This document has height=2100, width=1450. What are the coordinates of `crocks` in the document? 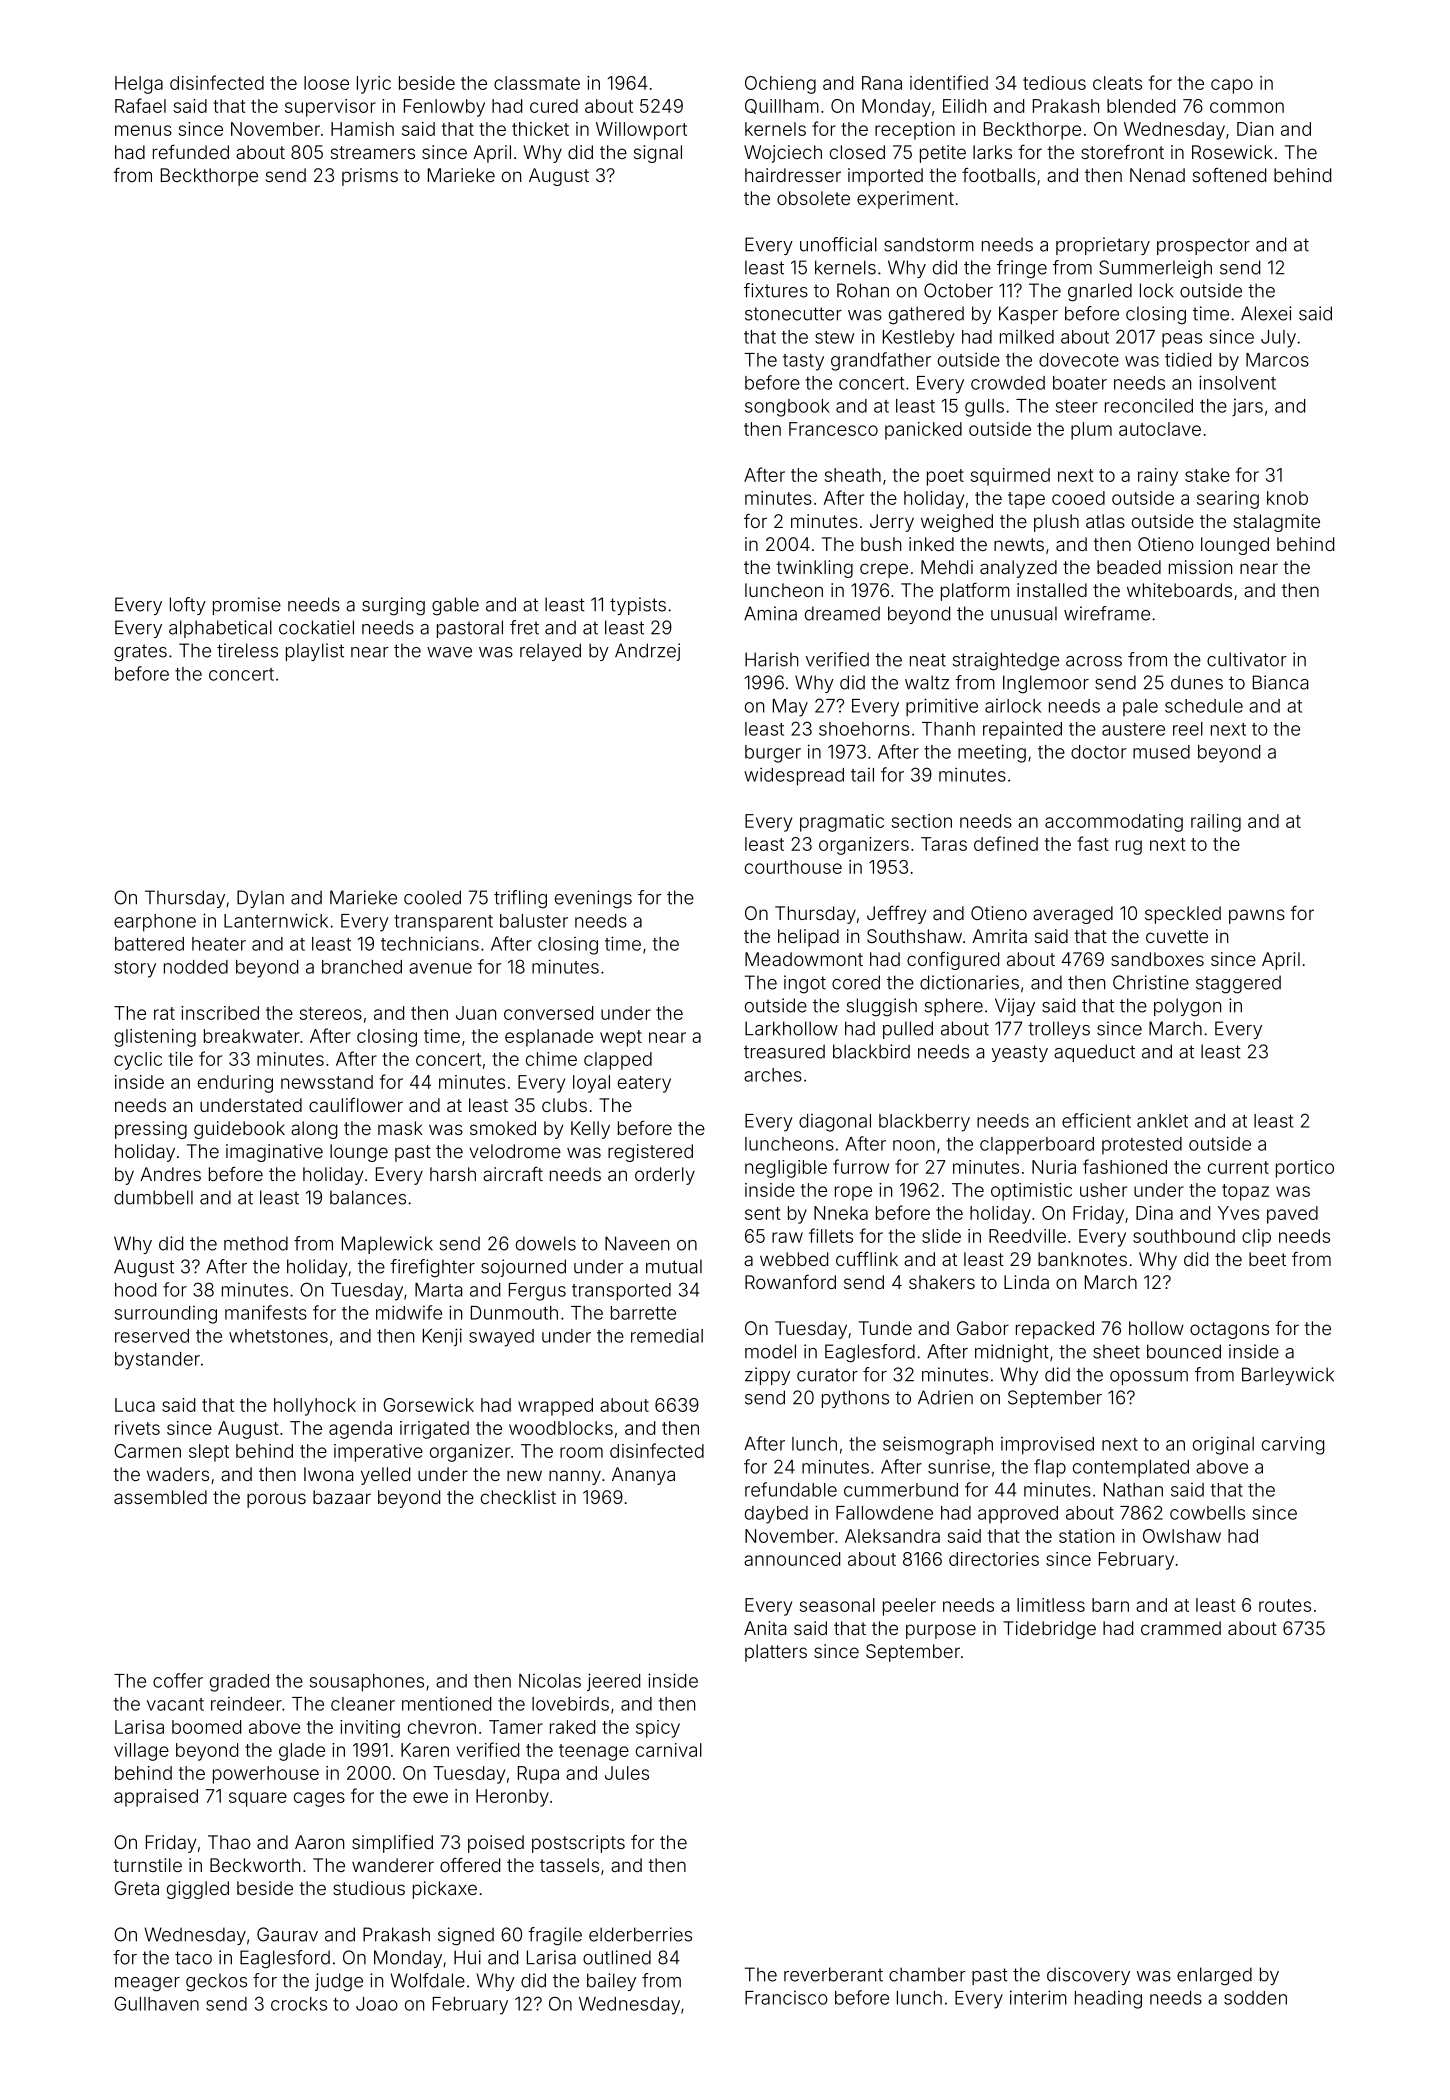 It's located at (299, 2004).
